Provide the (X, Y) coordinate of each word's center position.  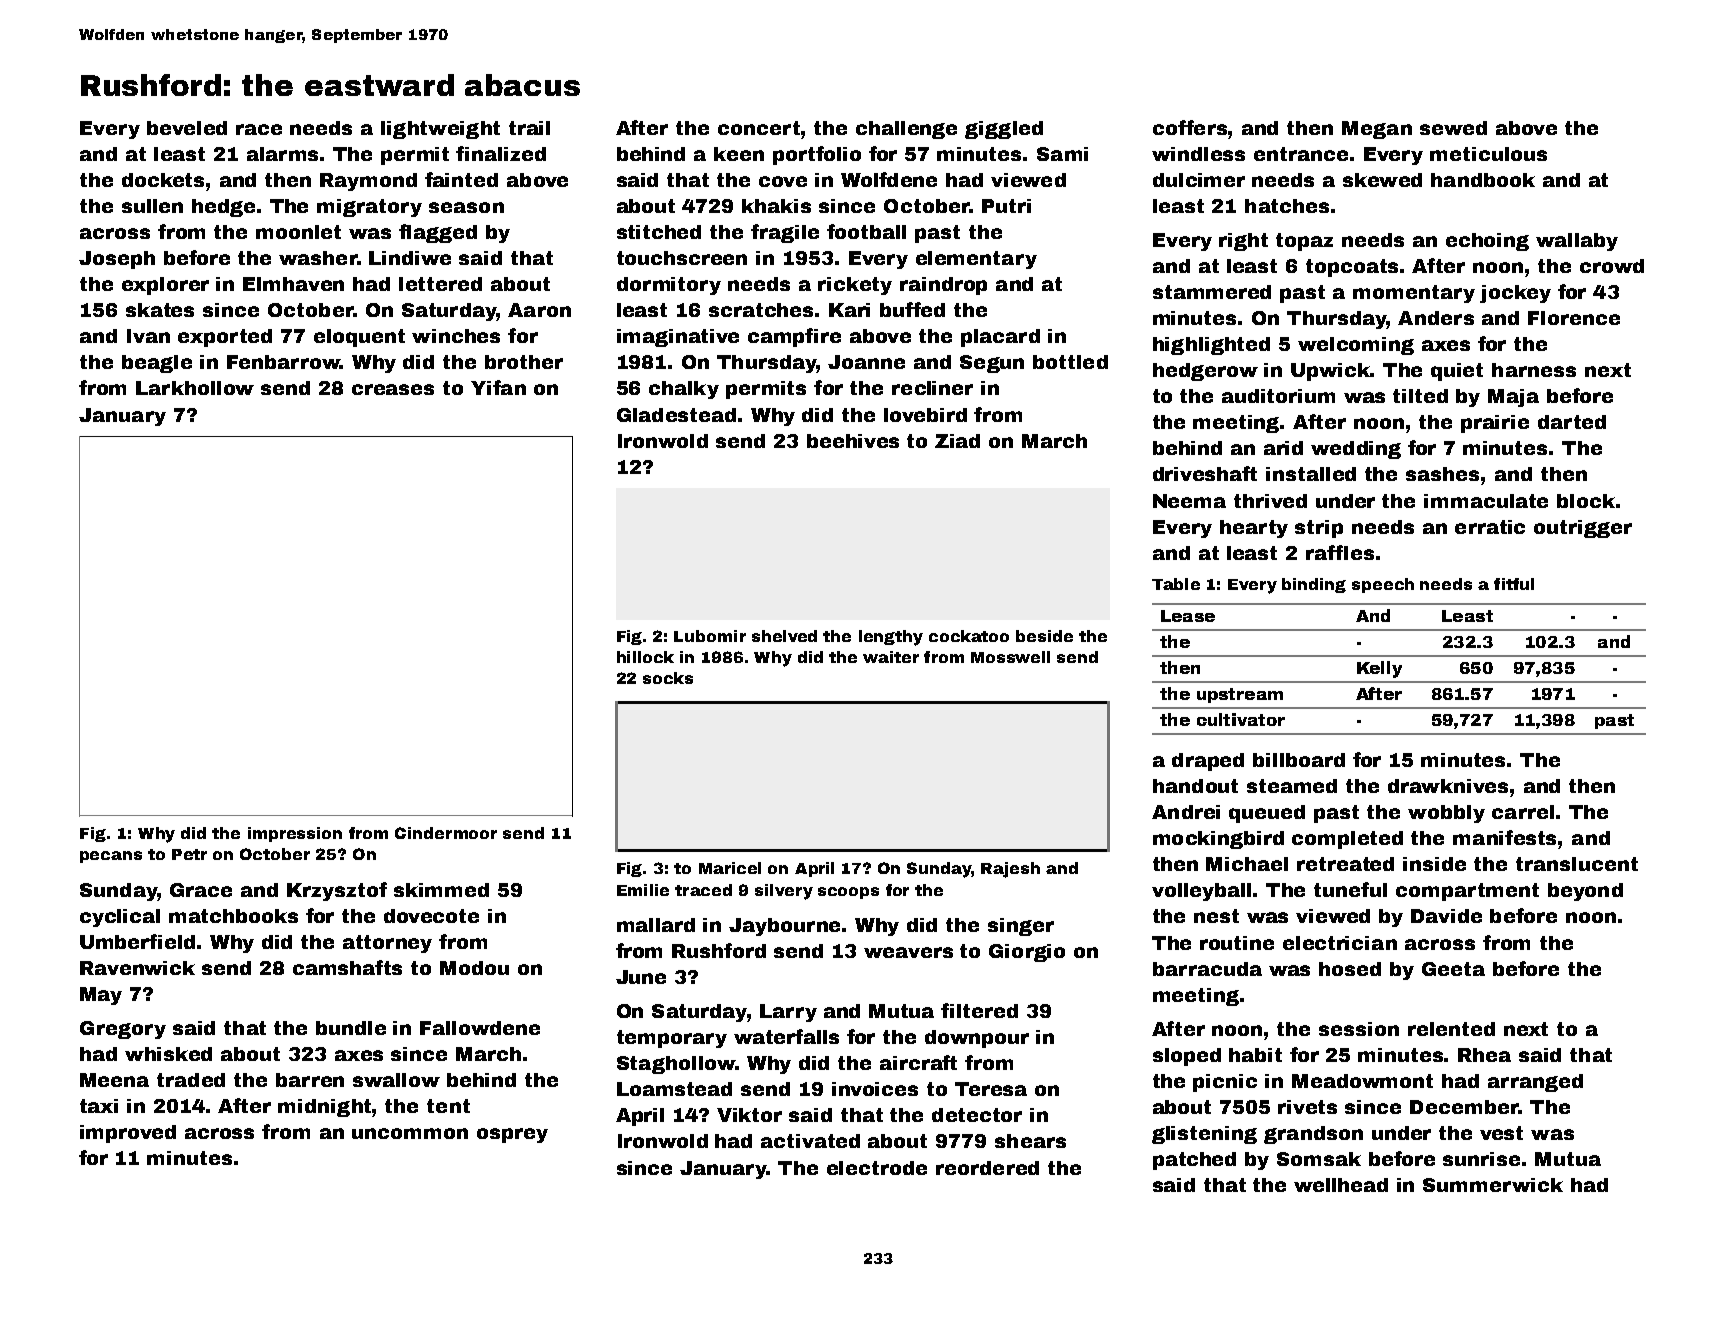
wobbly (1446, 814)
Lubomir (710, 636)
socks (668, 678)
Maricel (730, 868)
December (1464, 1107)
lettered (440, 284)
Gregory (123, 1030)
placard (1000, 338)
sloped (1187, 1057)
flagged (438, 233)
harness (1534, 370)
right (1243, 242)
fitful (1514, 584)
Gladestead (676, 415)
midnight (325, 1108)
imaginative (678, 338)
